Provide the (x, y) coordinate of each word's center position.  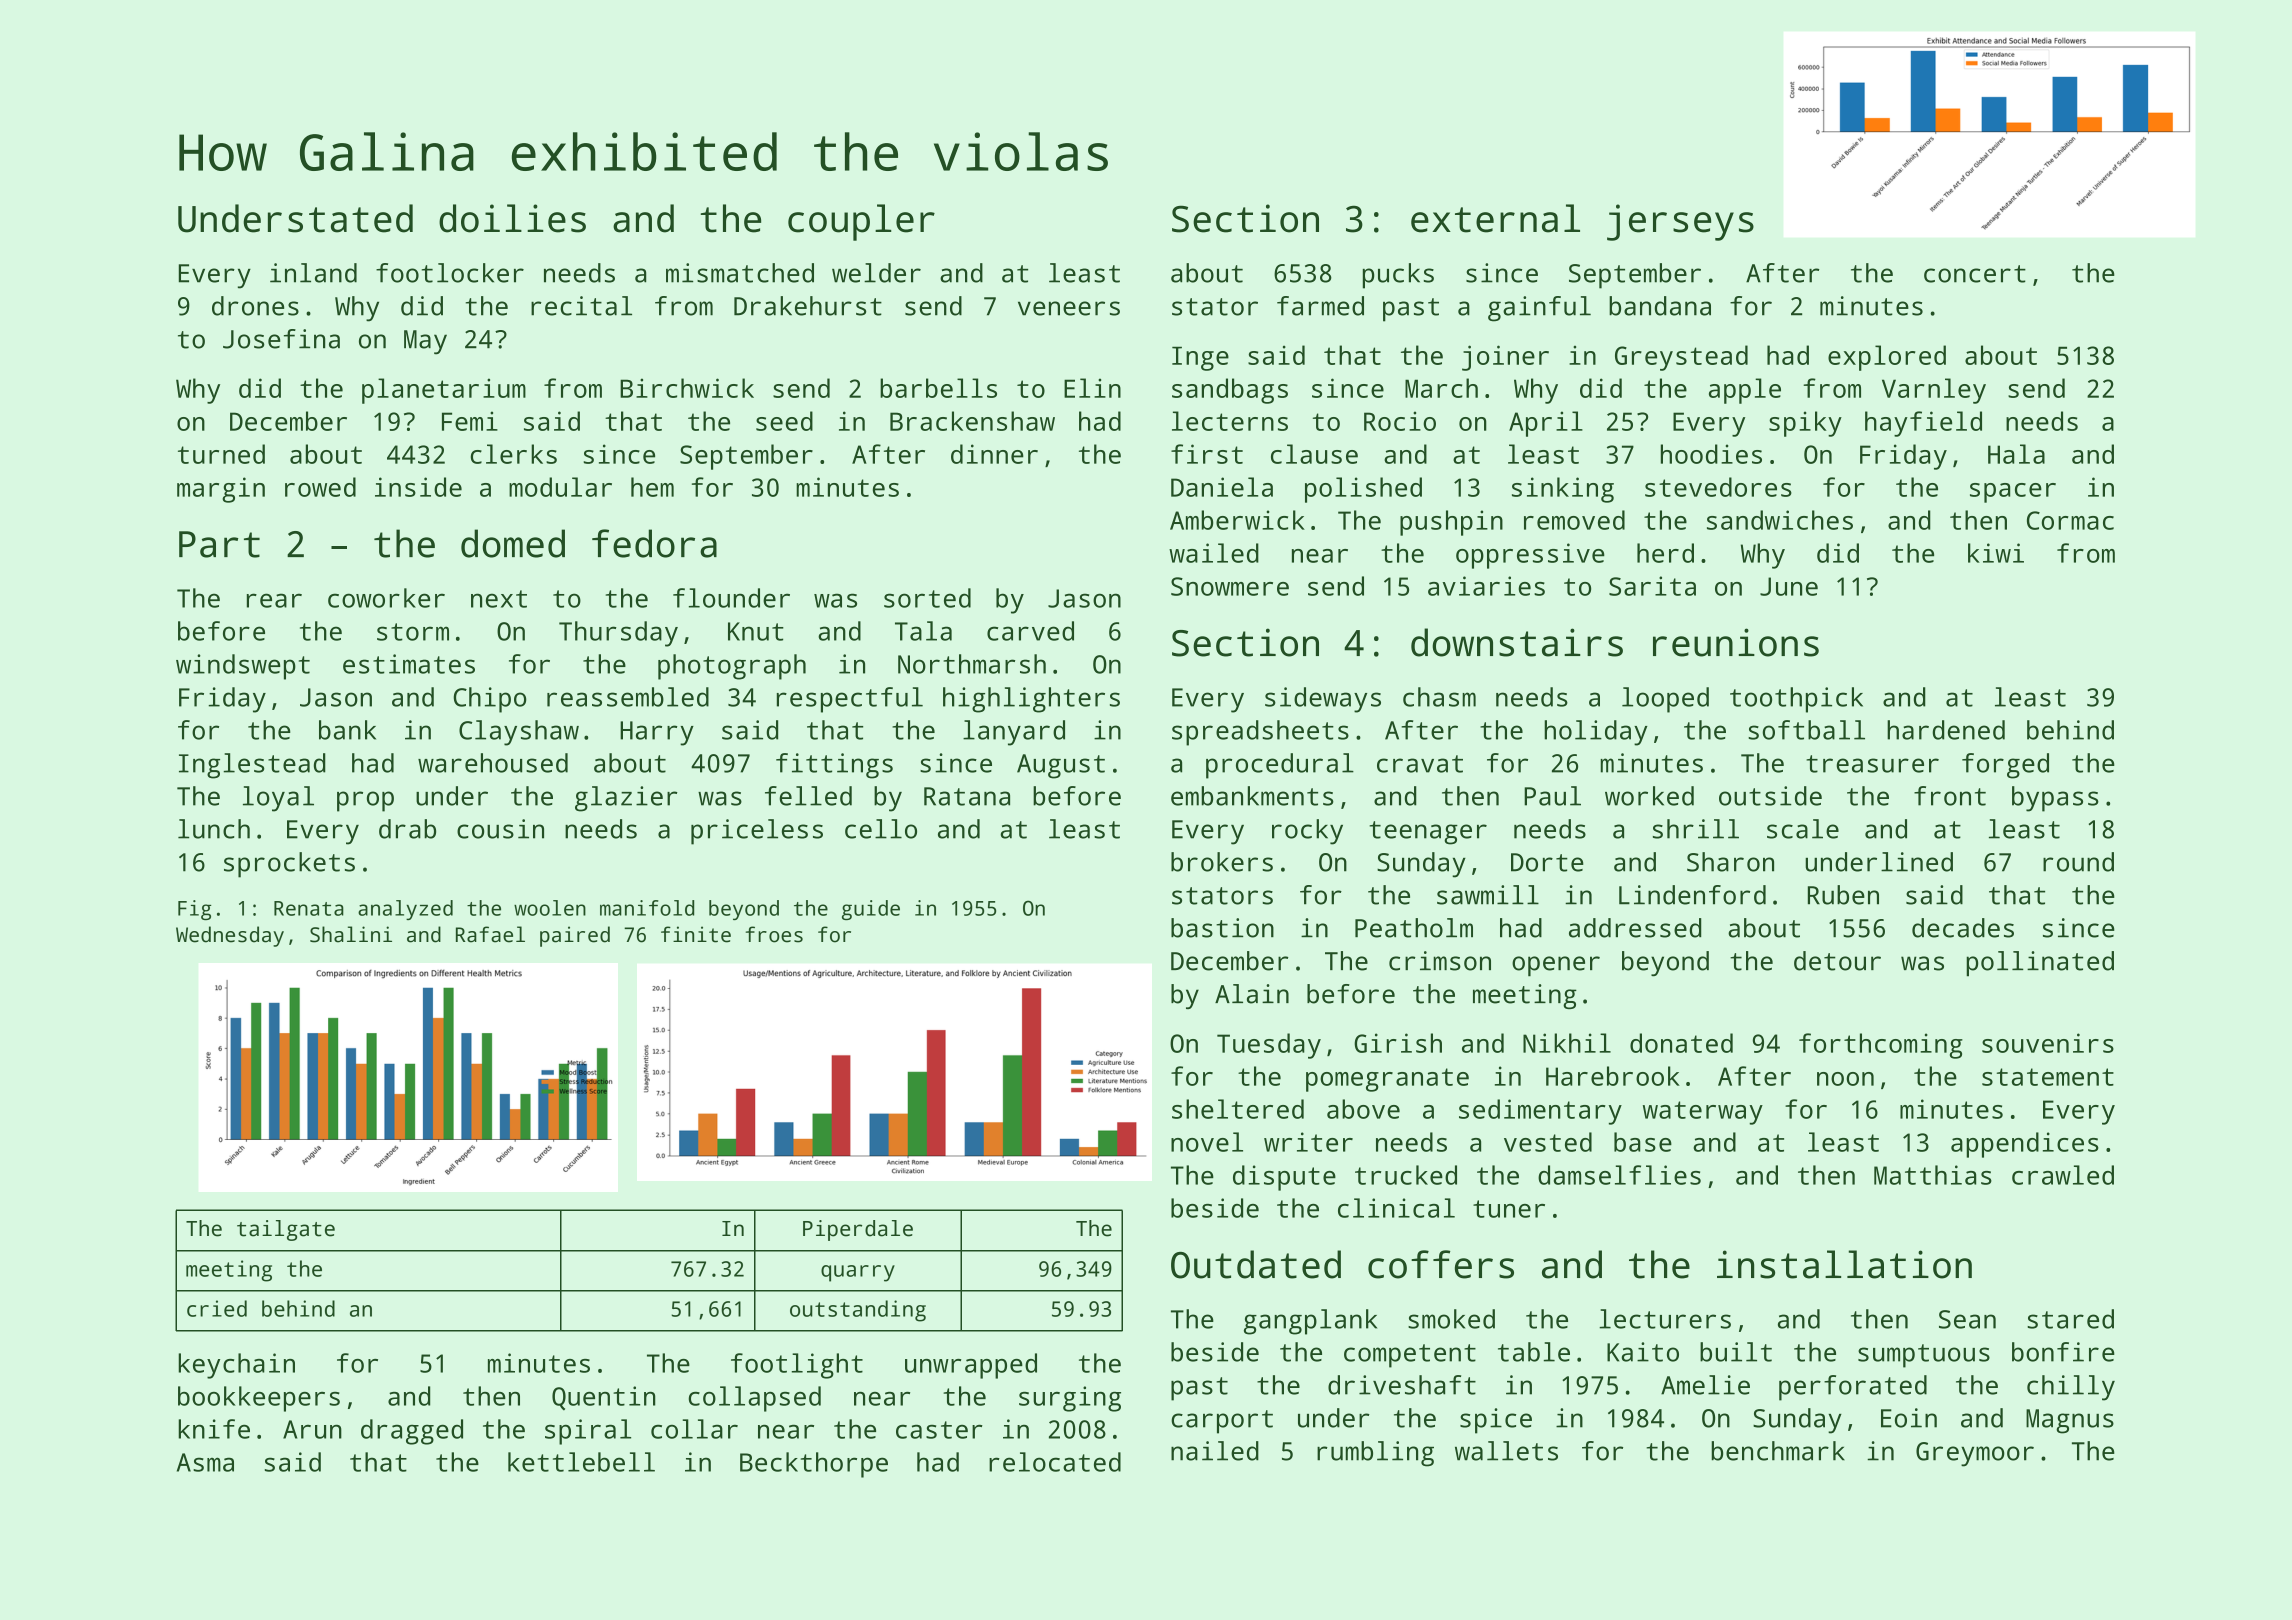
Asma (205, 1462)
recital (581, 306)
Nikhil (1567, 1043)
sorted (927, 598)
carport (1222, 1422)
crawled (2063, 1175)
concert (1975, 274)
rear (274, 600)
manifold (647, 908)
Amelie (1705, 1385)
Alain (1252, 994)
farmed (1320, 306)
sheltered (1238, 1109)
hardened (1946, 730)
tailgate (286, 1230)
